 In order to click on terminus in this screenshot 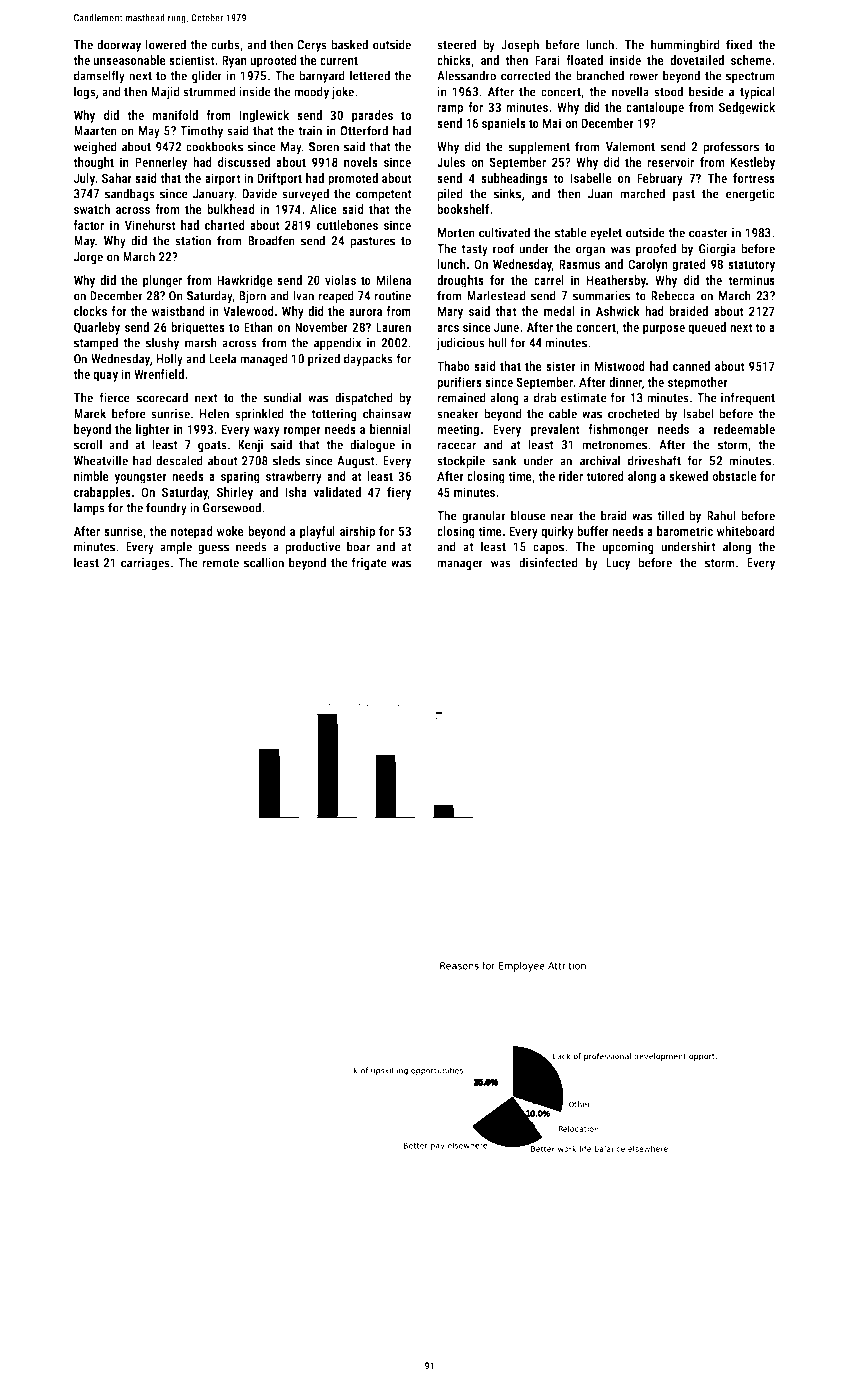, I will do `click(751, 280)`.
